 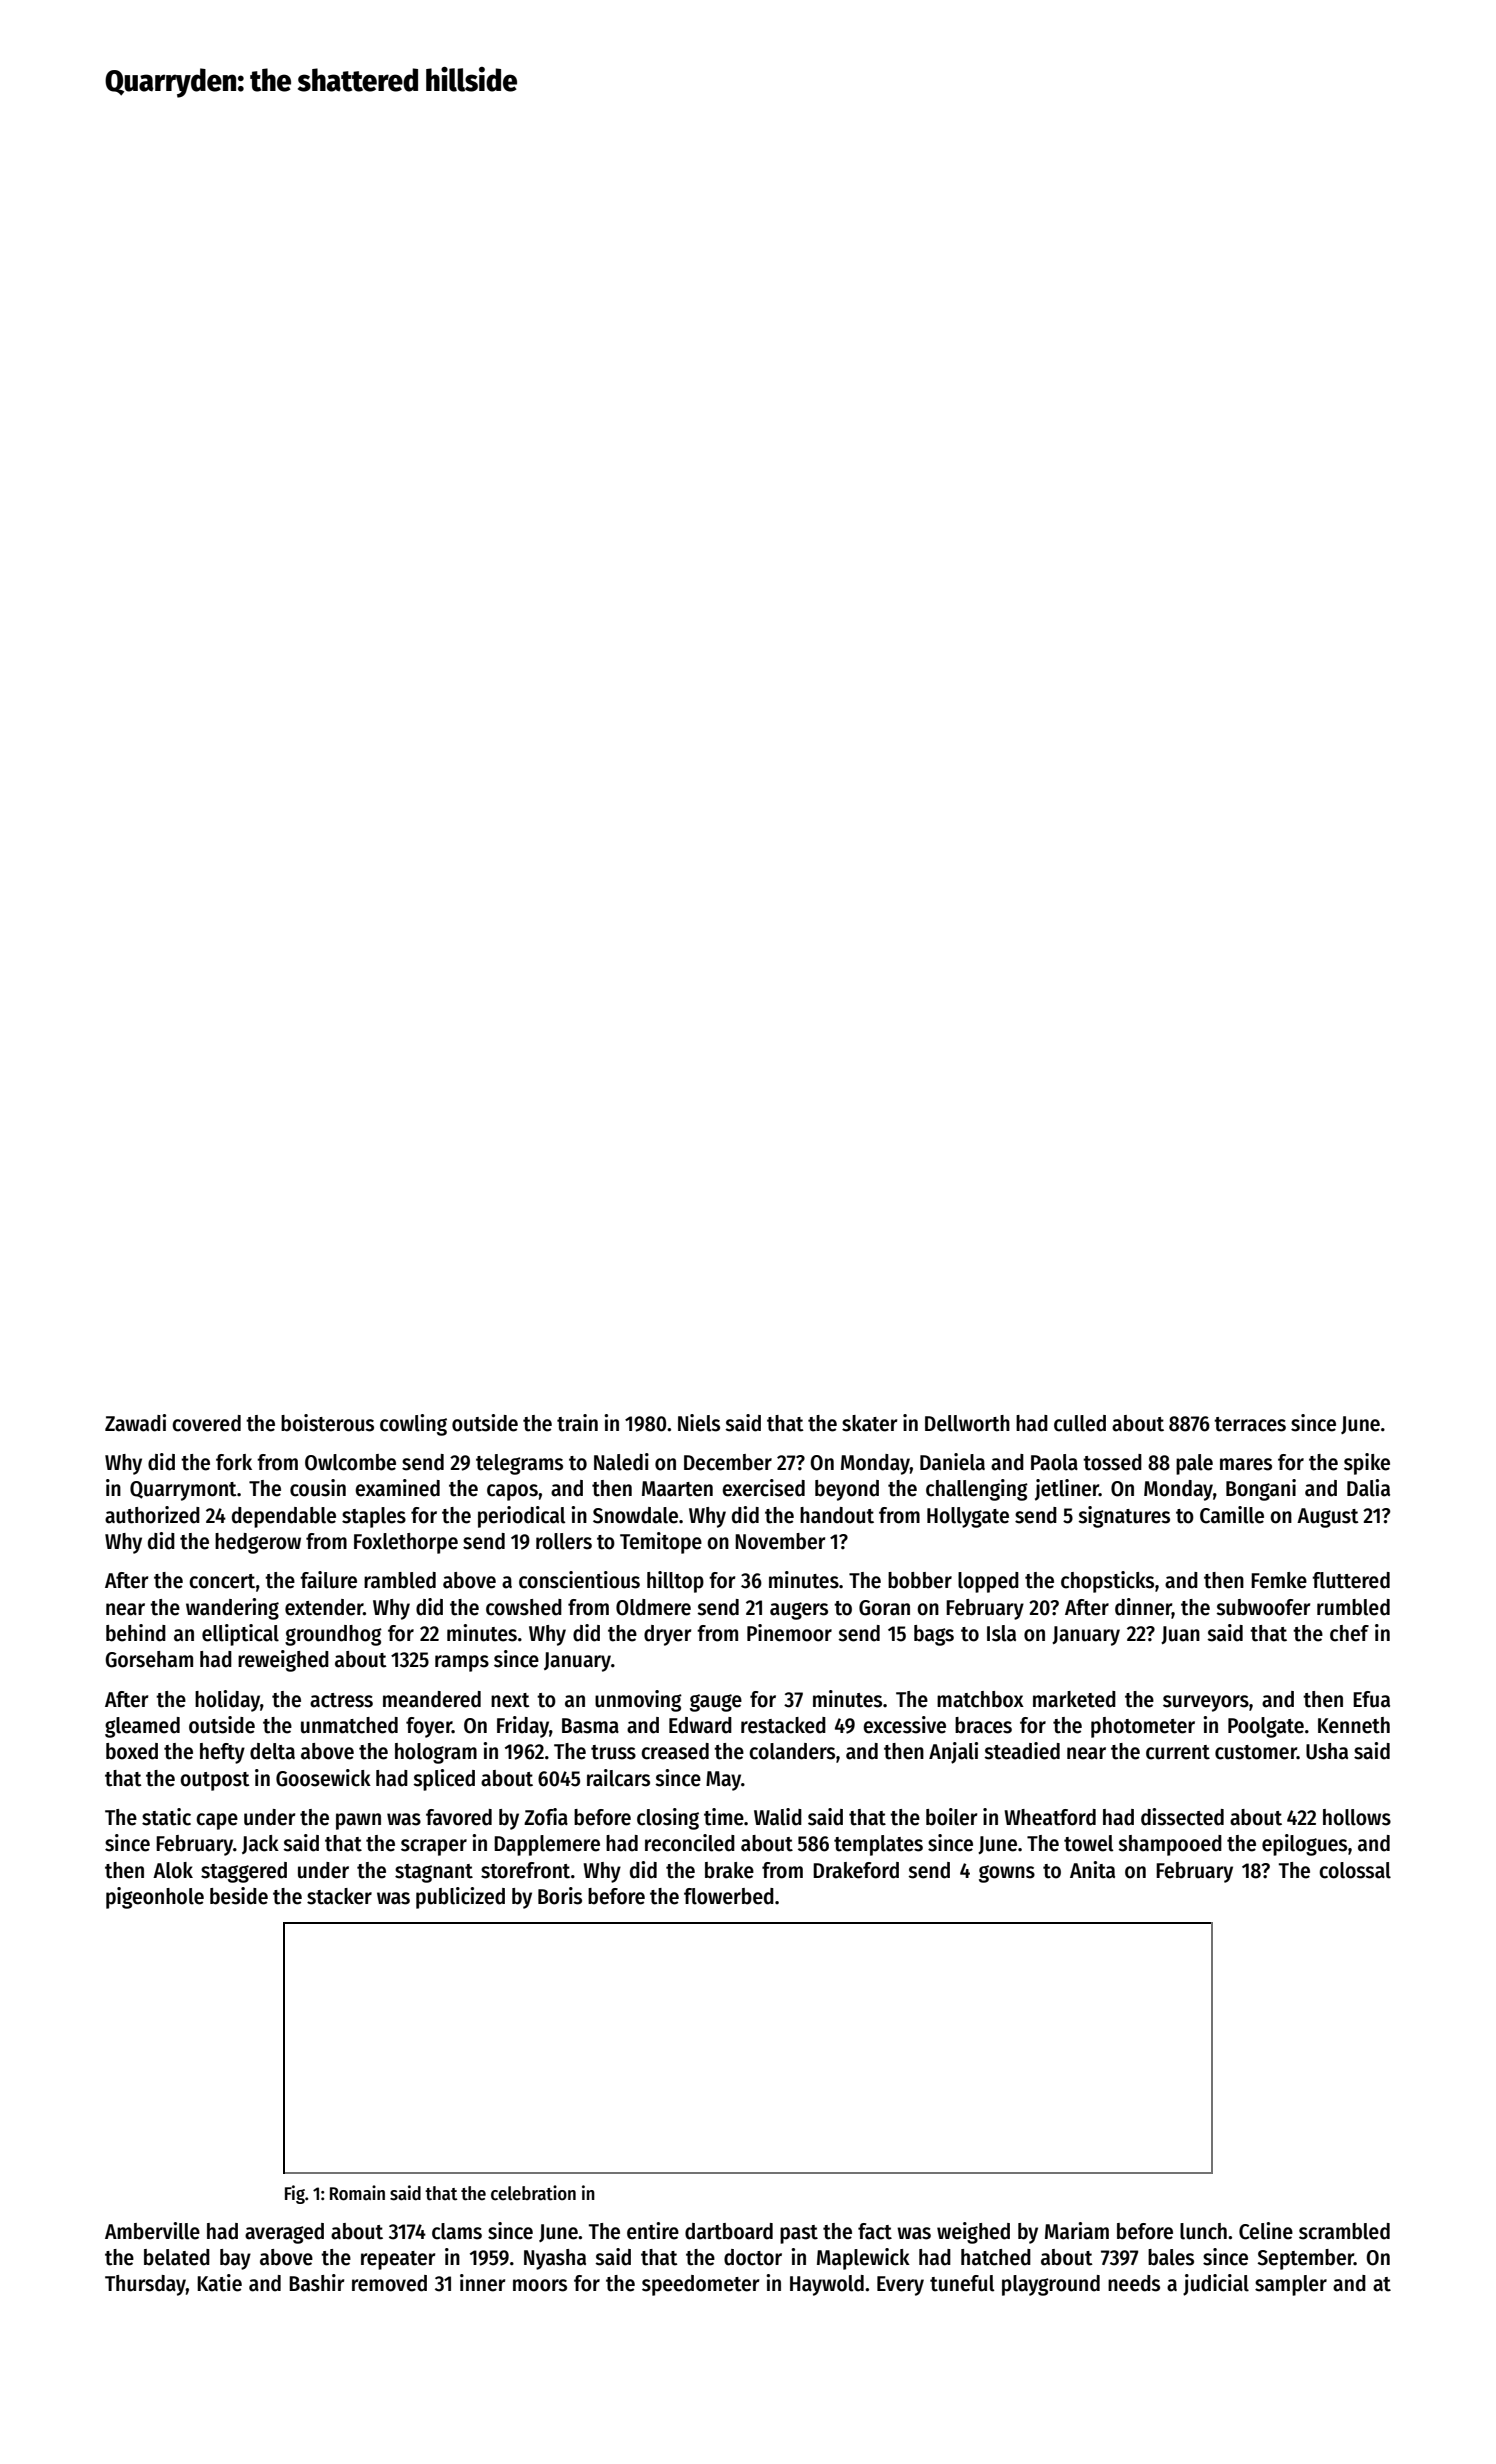 I want to click on excessive, so click(x=904, y=1725).
